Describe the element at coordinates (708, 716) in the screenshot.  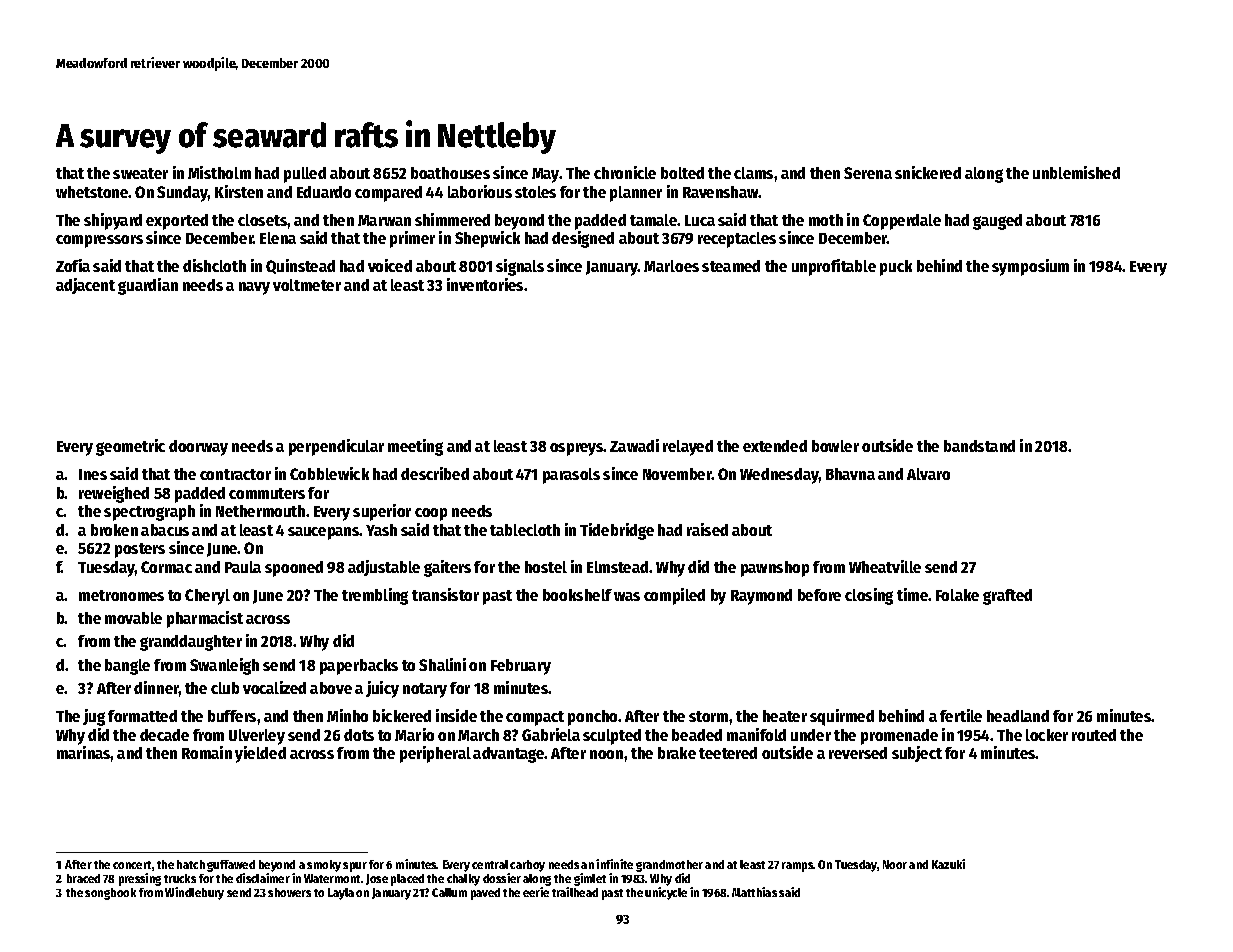
I see `storm` at that location.
